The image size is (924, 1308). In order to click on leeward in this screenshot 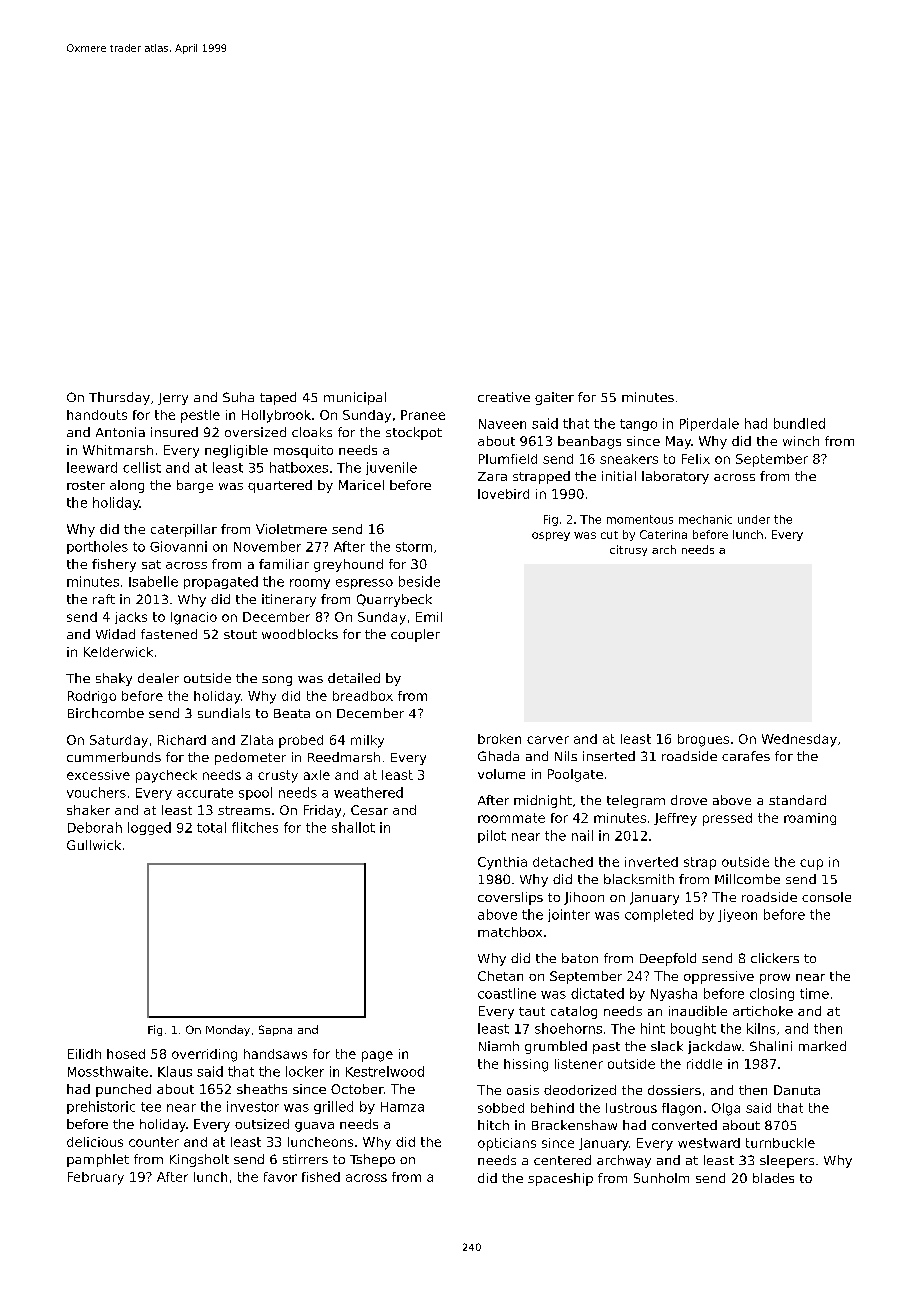, I will do `click(92, 467)`.
